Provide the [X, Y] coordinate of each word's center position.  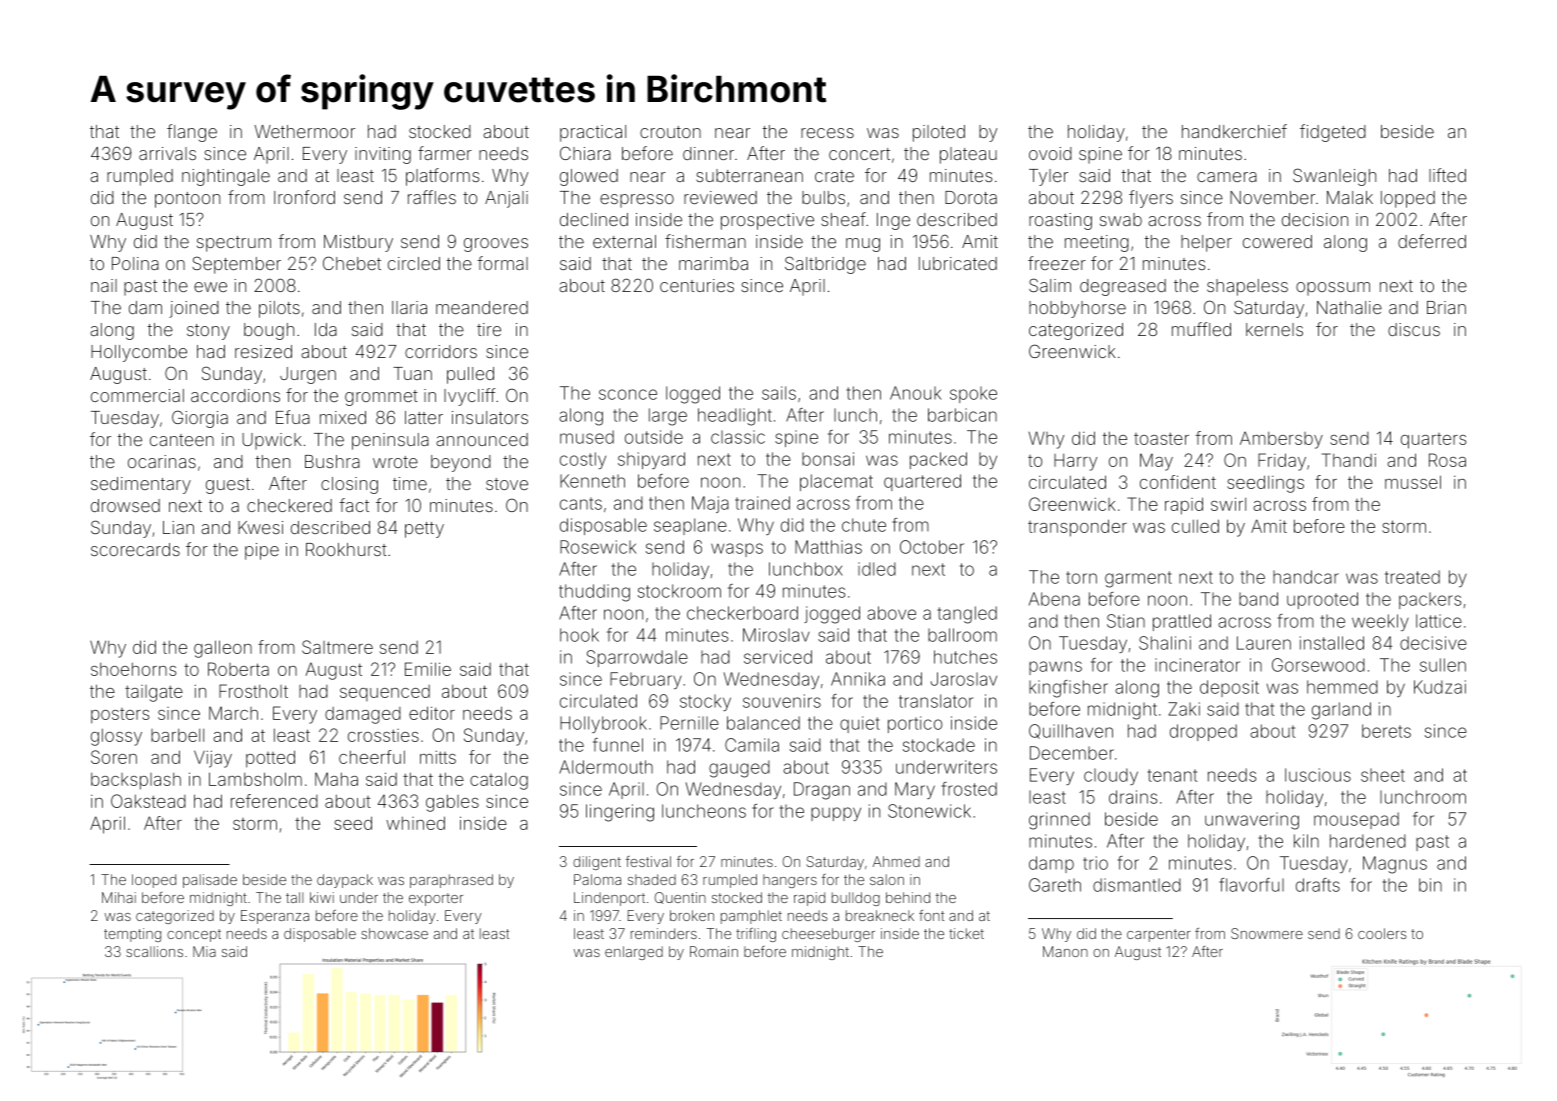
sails [779, 393]
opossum [1333, 289]
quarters [1433, 441]
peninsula [390, 441]
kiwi [322, 897]
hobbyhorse [1077, 309]
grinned [1059, 821]
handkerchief [1234, 131]
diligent [597, 863]
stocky [705, 702]
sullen [1443, 665]
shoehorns [133, 669]
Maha [336, 779]
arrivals [167, 153]
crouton [670, 132]
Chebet [352, 263]
